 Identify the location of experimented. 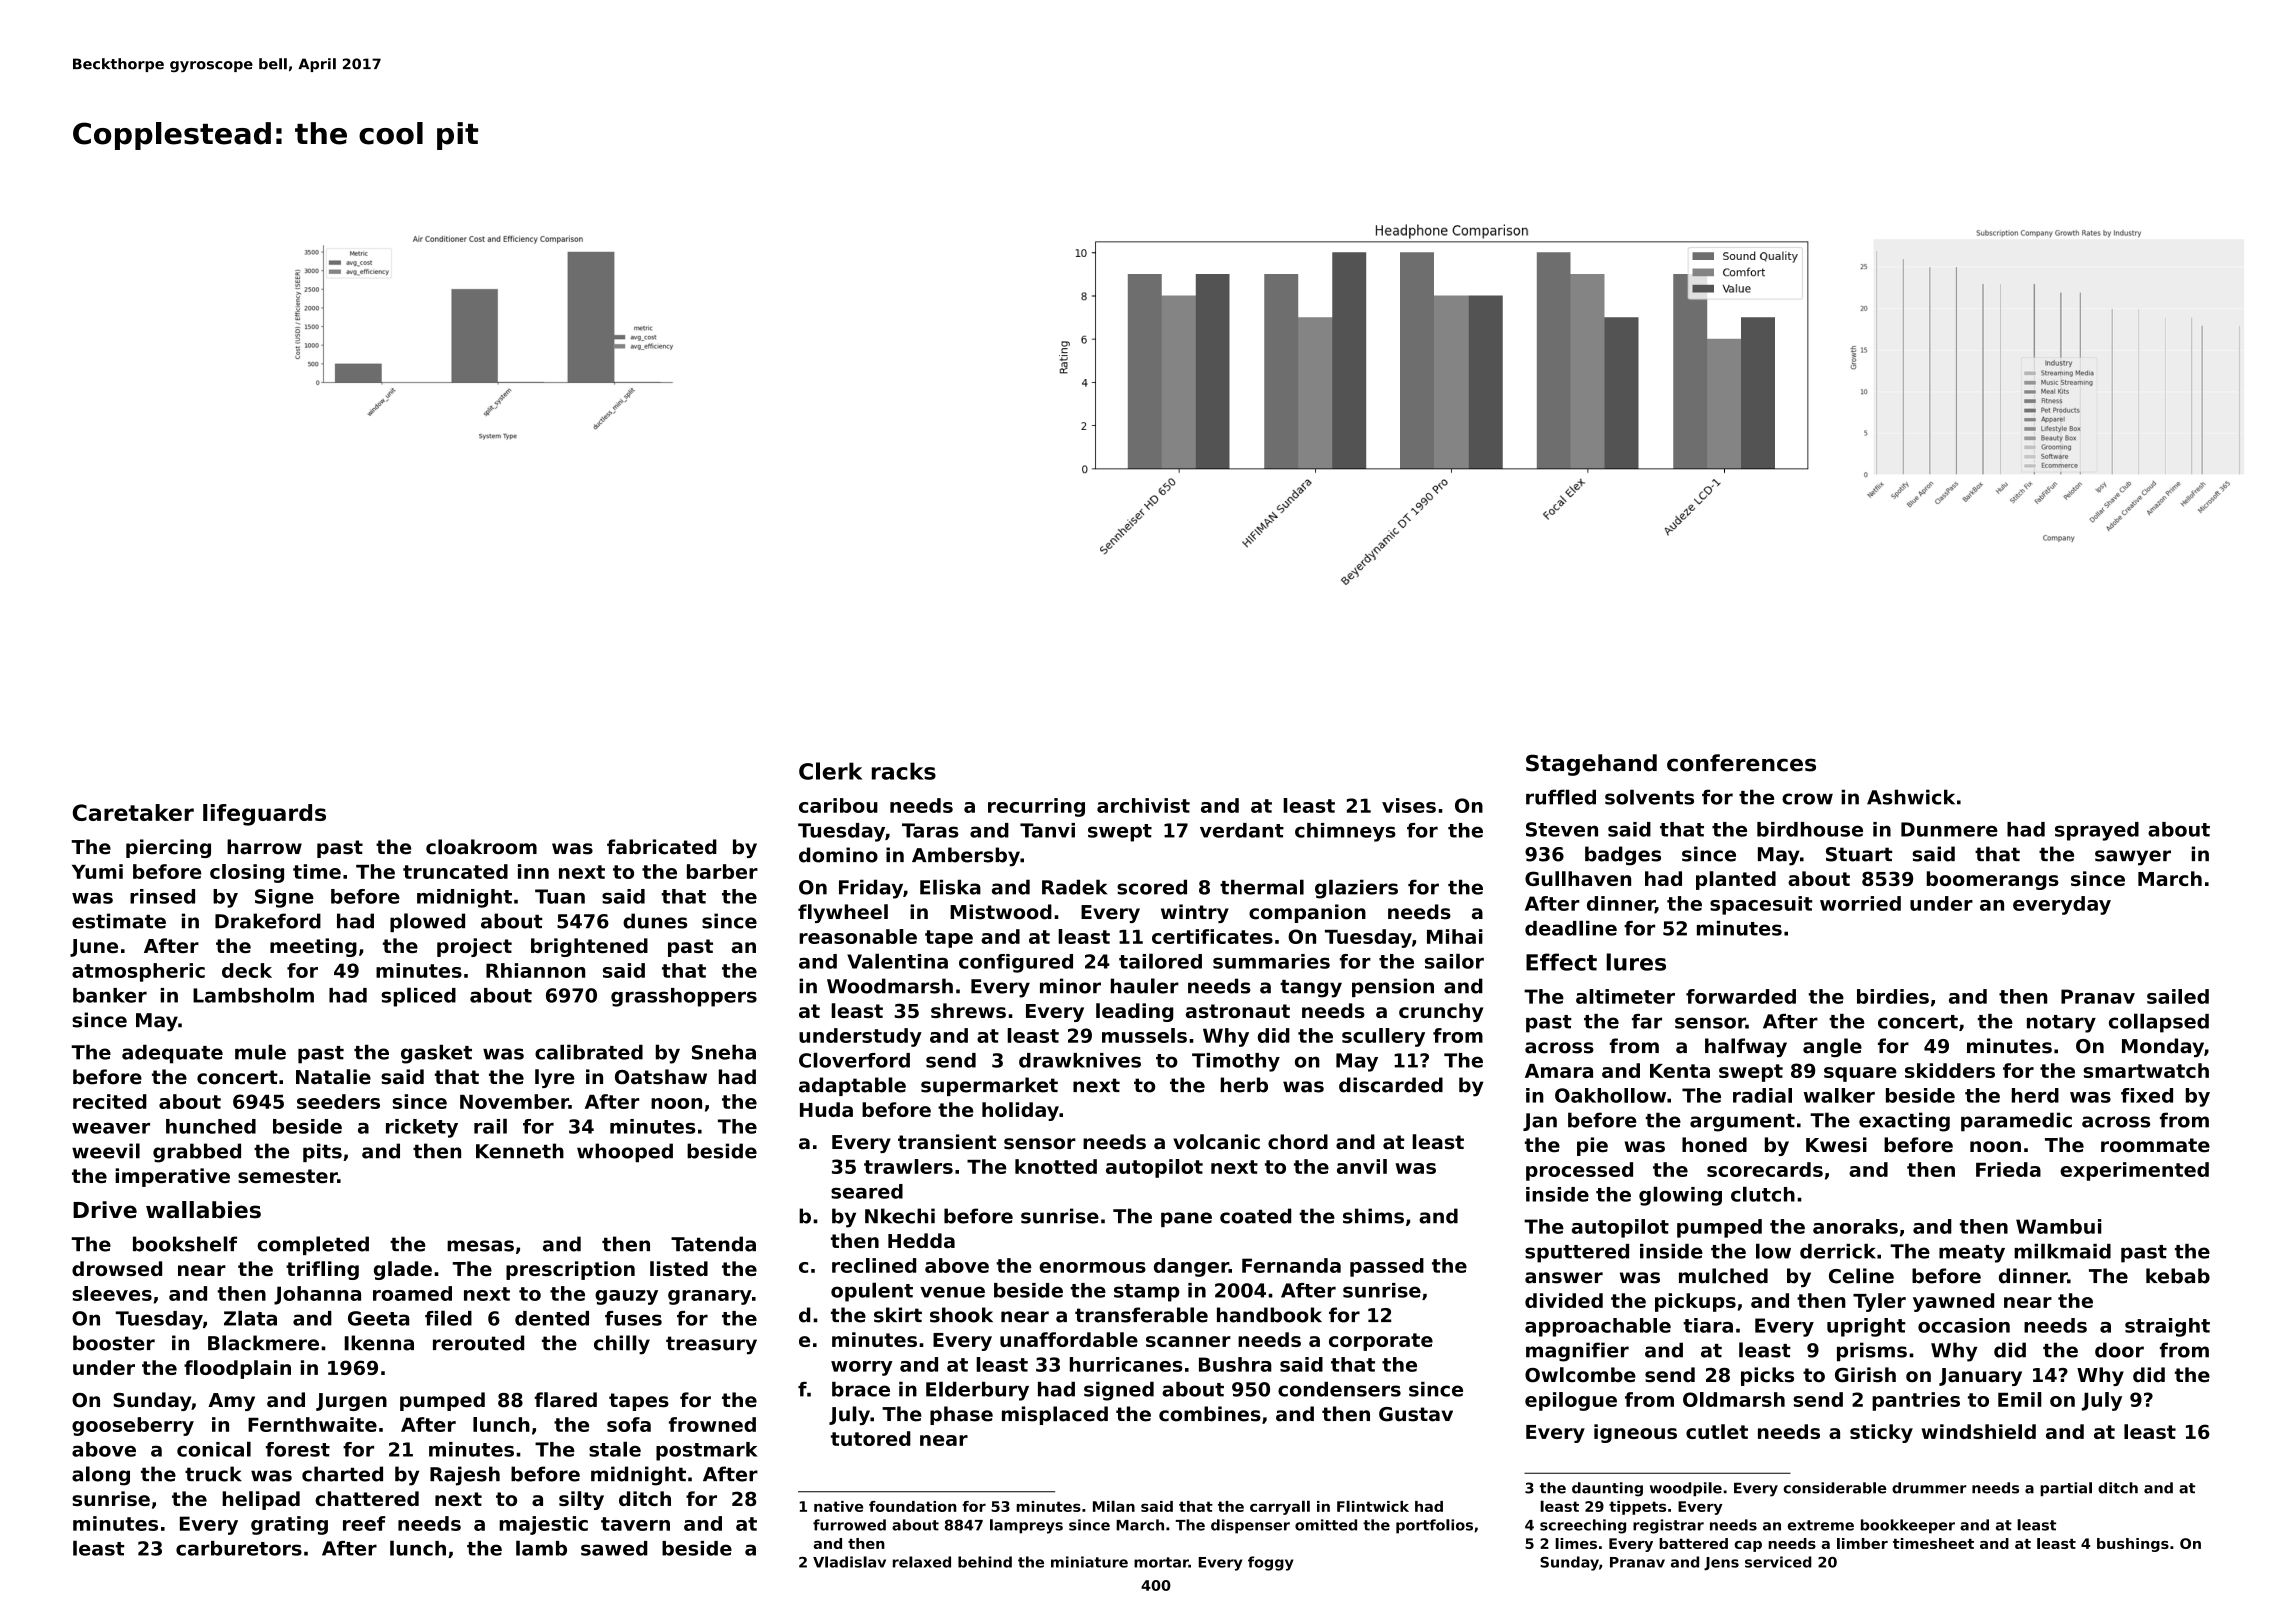
(2134, 1171).
